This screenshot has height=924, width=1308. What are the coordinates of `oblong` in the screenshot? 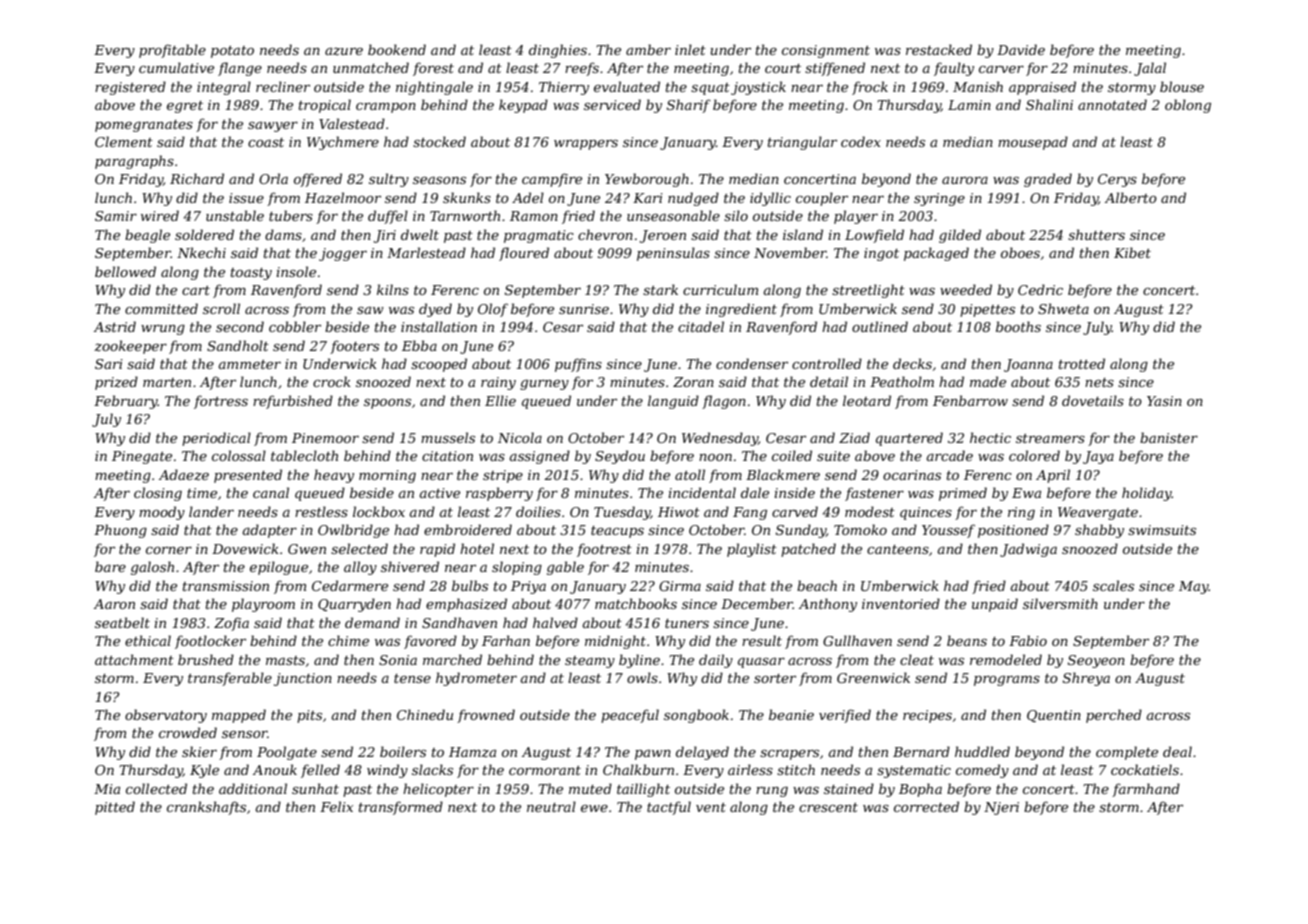 It's located at (1188, 106).
